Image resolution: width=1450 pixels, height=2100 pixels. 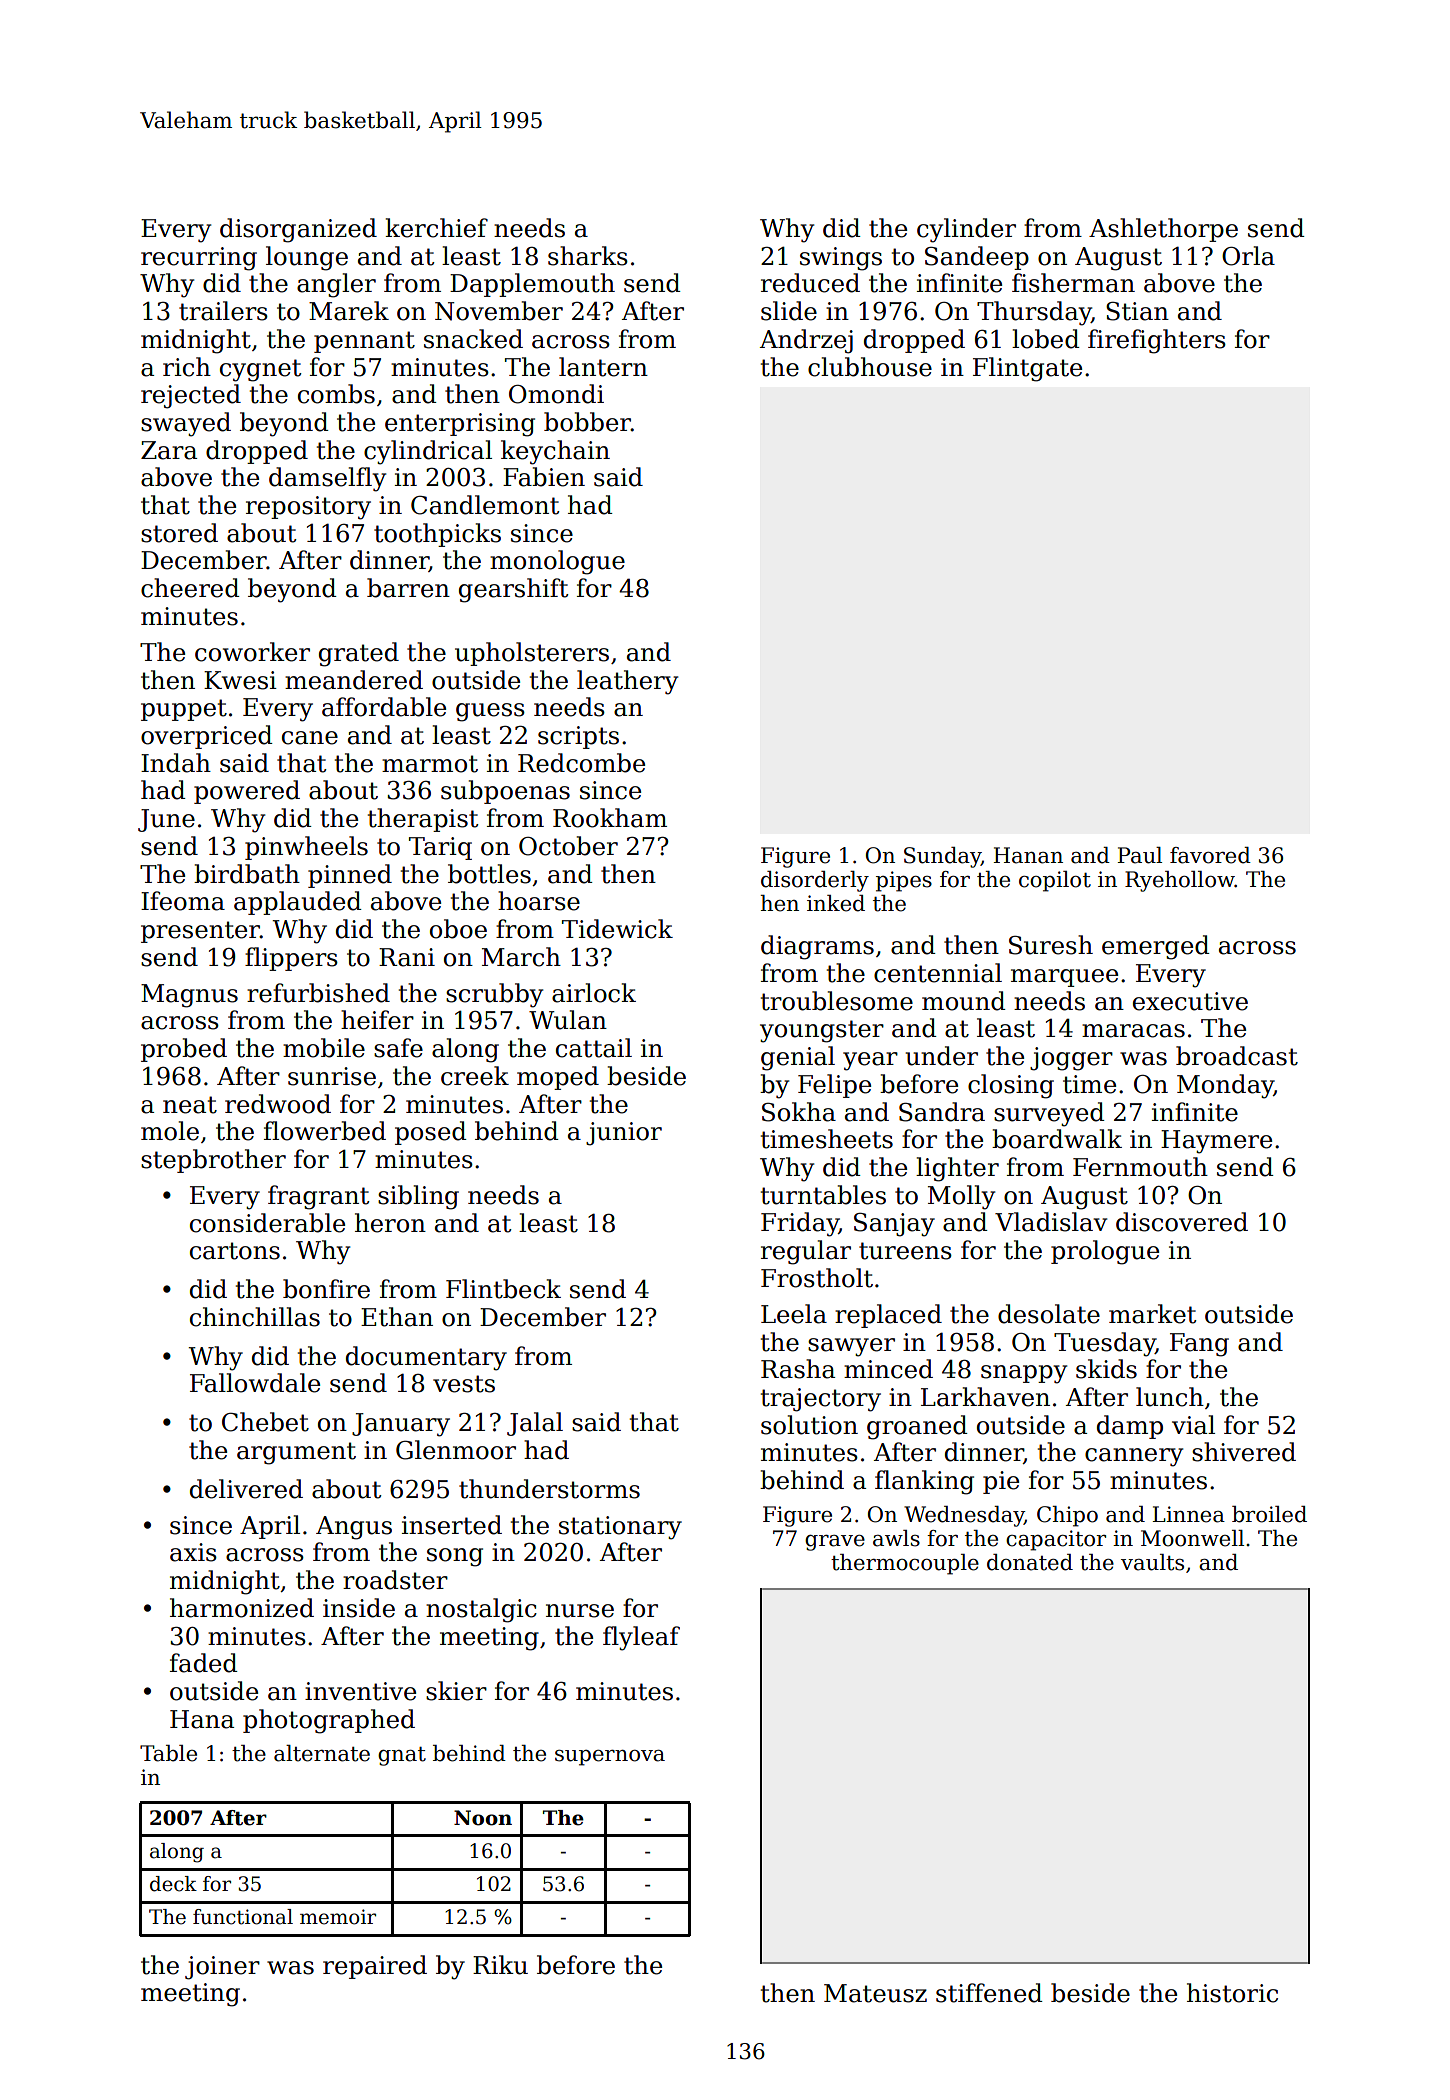 I want to click on monologue, so click(x=557, y=562).
